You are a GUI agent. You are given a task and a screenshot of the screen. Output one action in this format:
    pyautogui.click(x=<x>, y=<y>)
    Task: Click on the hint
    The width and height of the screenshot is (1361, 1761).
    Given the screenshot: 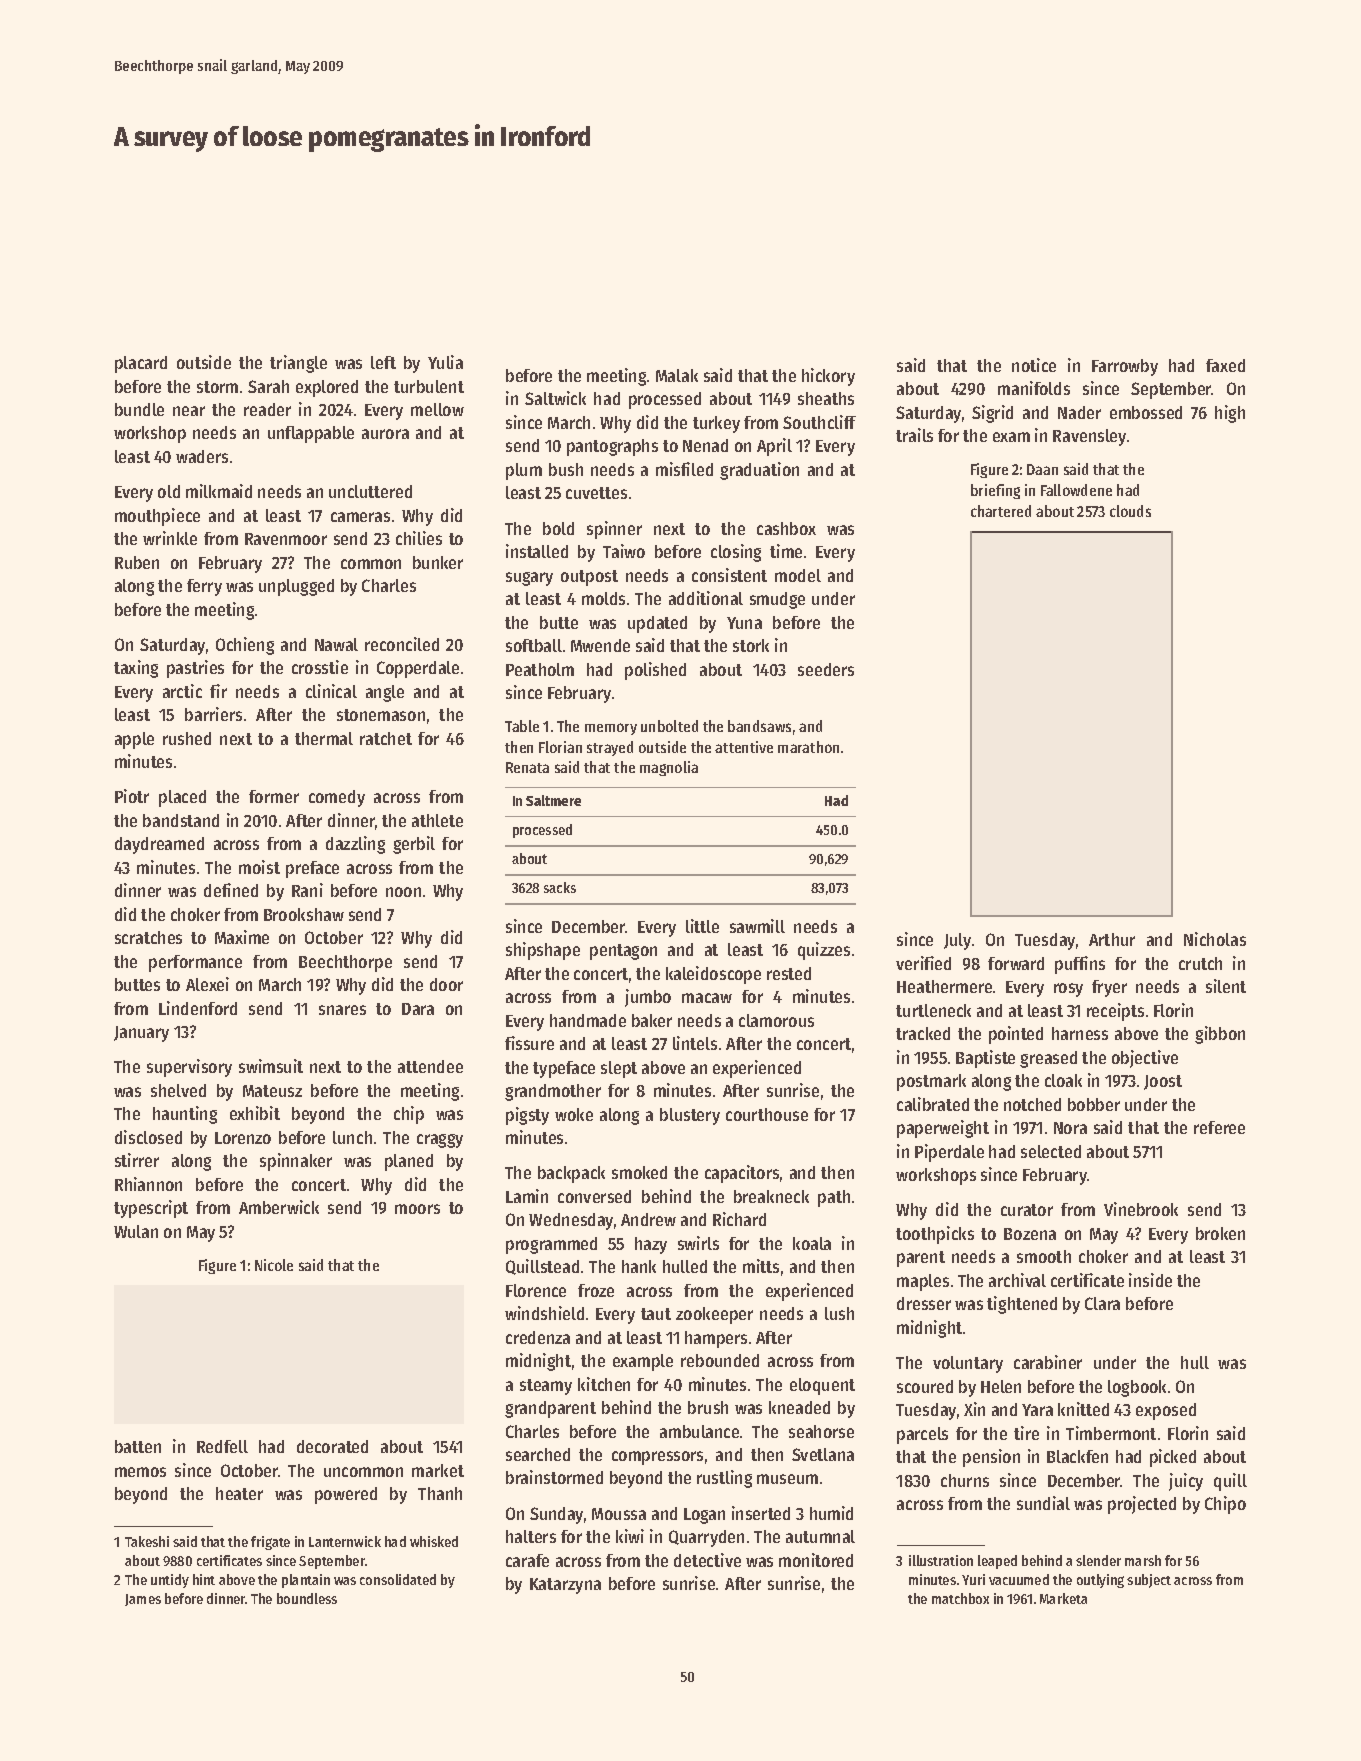 What is the action you would take?
    pyautogui.click(x=204, y=1579)
